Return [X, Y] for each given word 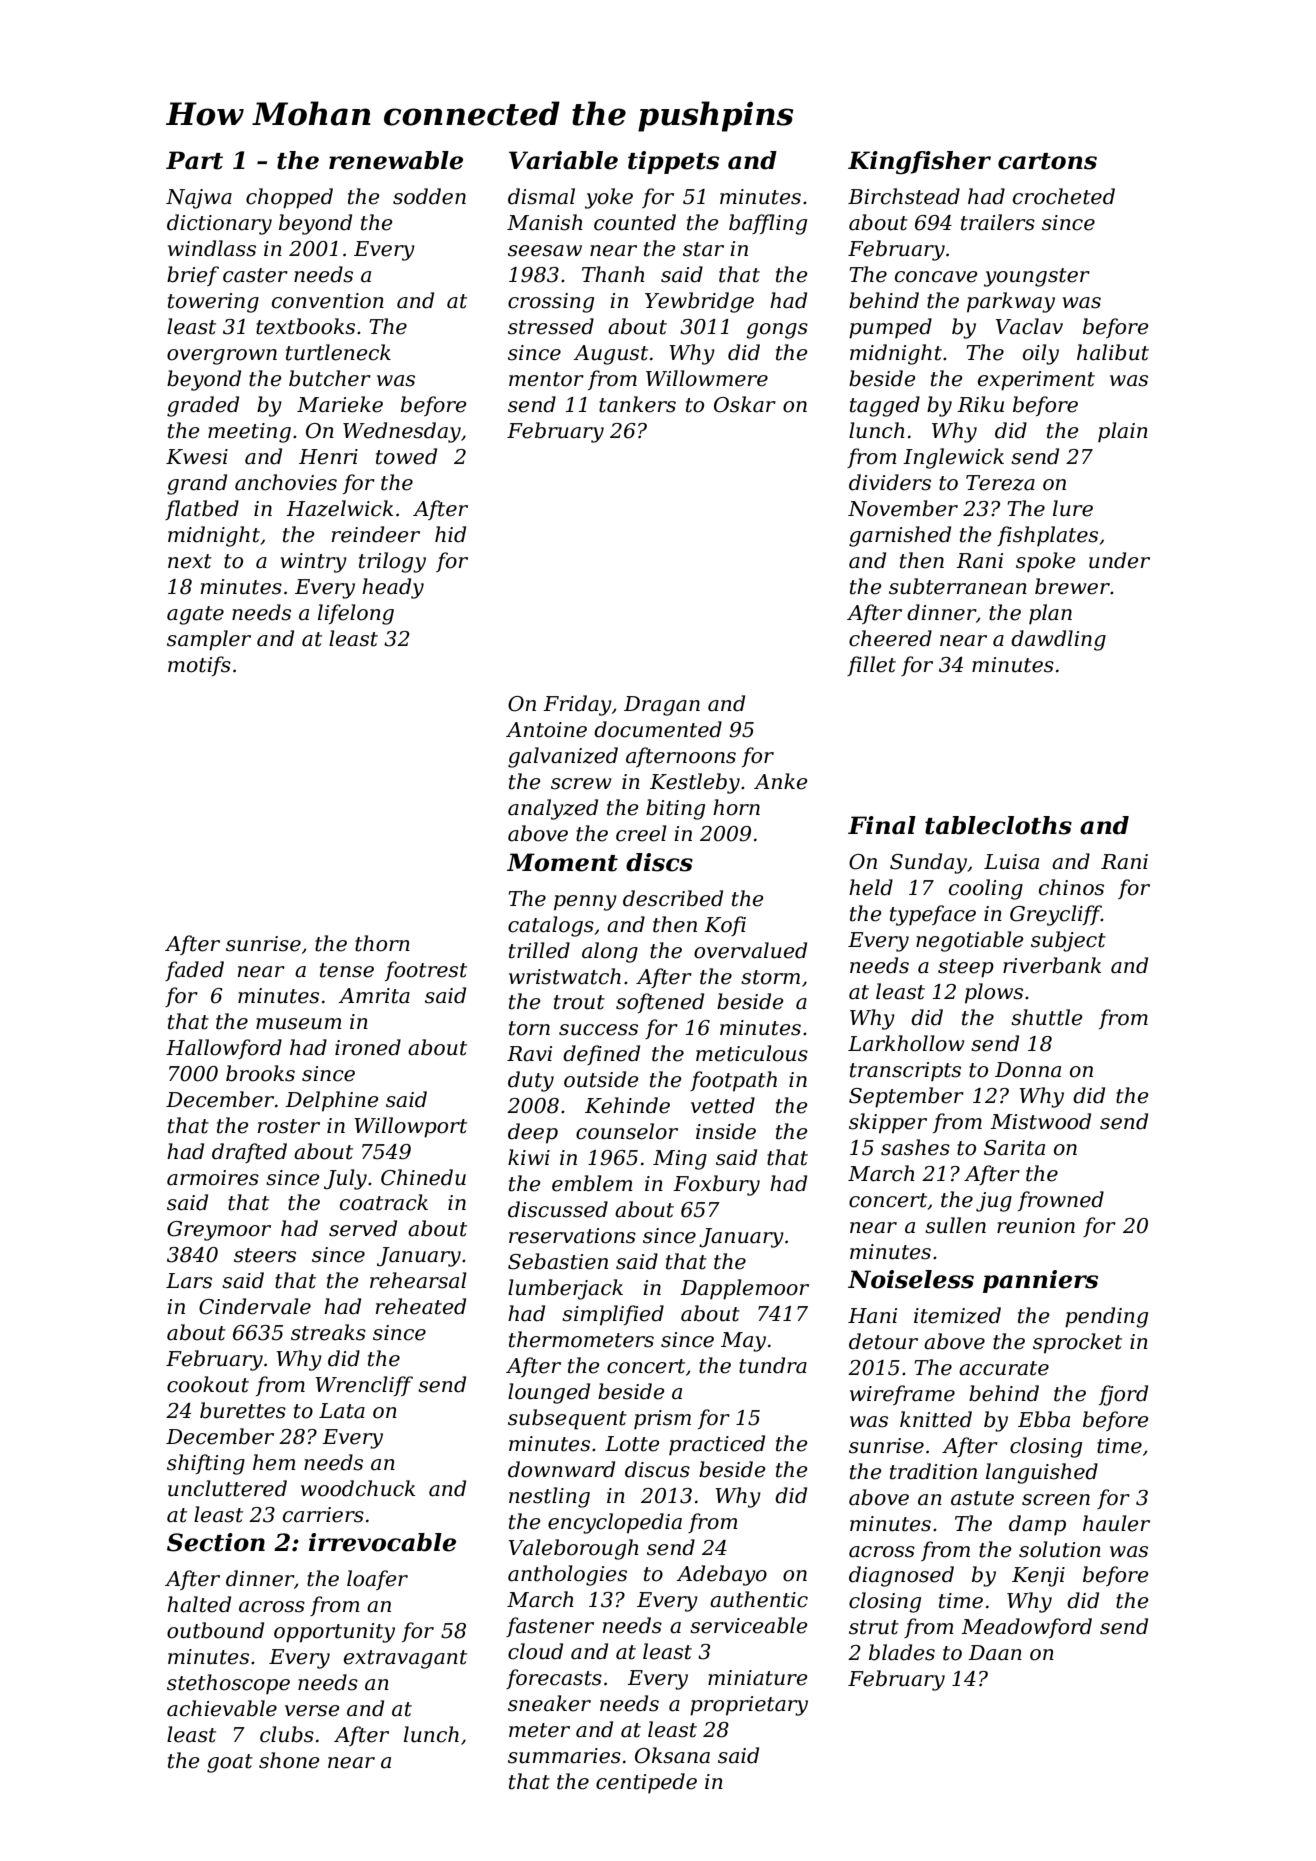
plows [994, 993]
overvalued [750, 950]
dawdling [1058, 640]
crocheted [1064, 196]
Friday [577, 705]
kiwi [529, 1157]
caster [255, 275]
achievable [222, 1708]
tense [347, 970]
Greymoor [219, 1231]
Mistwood [1040, 1121]
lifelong [356, 614]
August [611, 355]
